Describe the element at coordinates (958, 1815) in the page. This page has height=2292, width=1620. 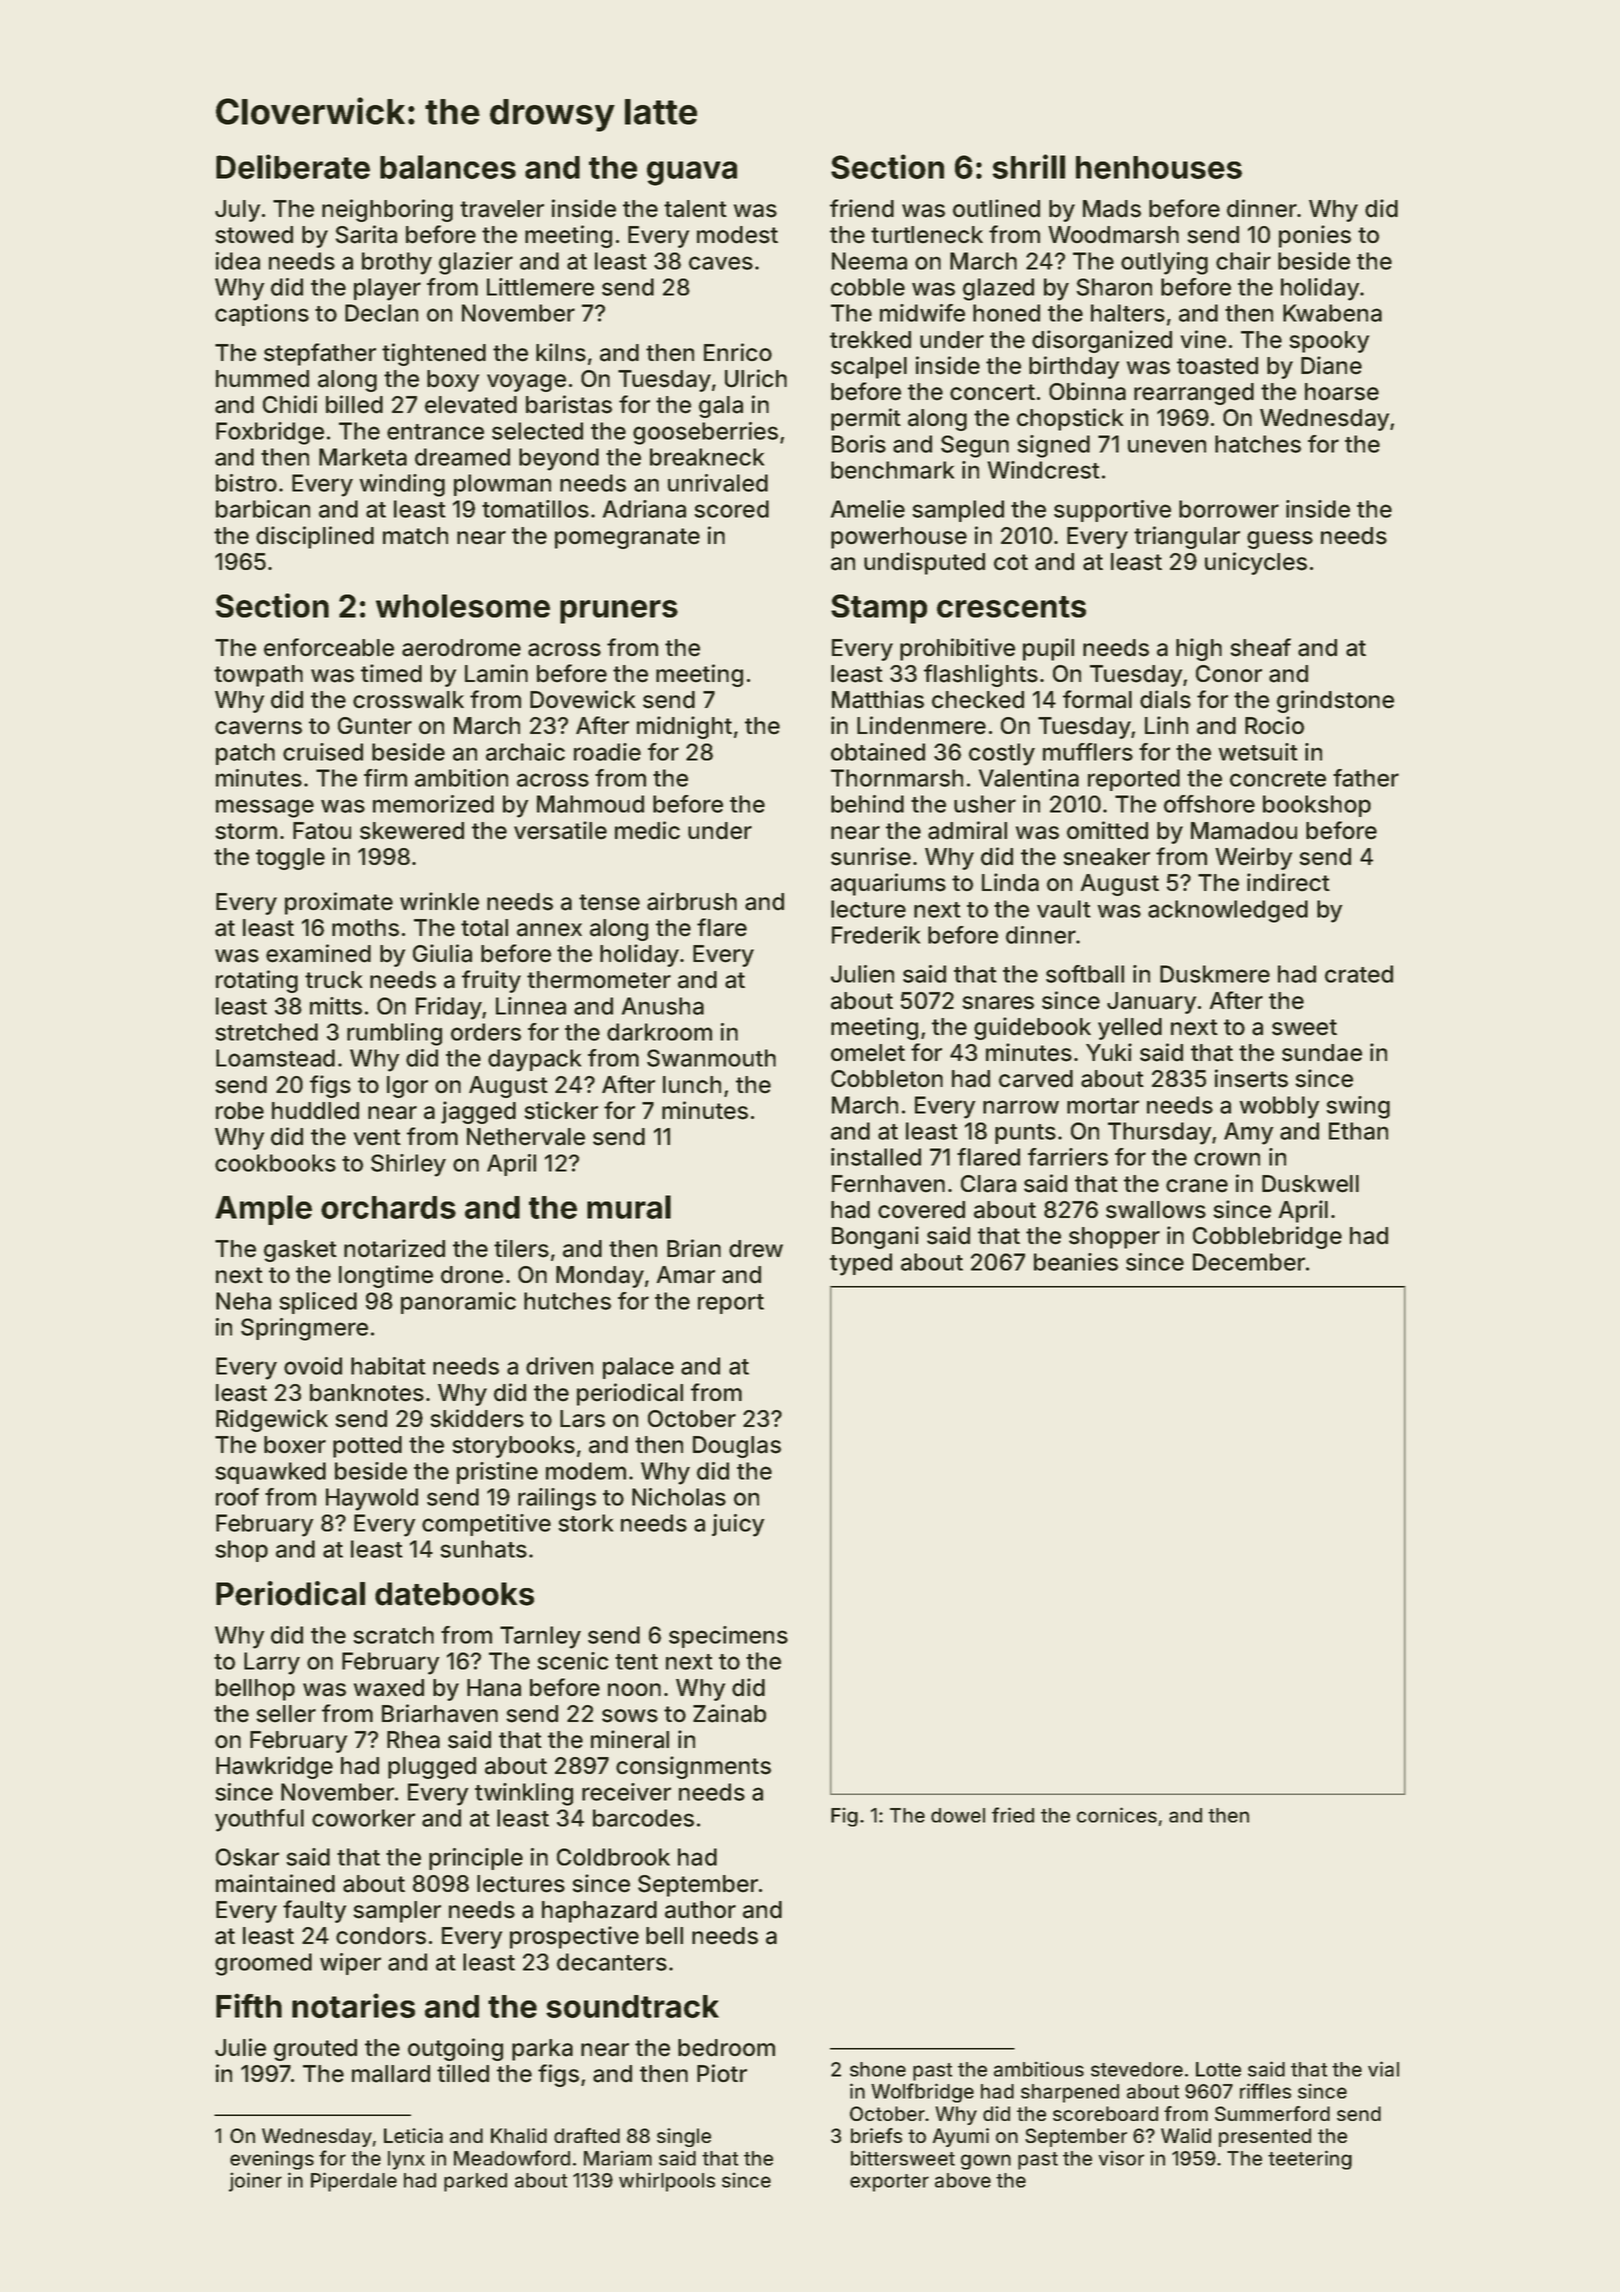
I see `dowel` at that location.
